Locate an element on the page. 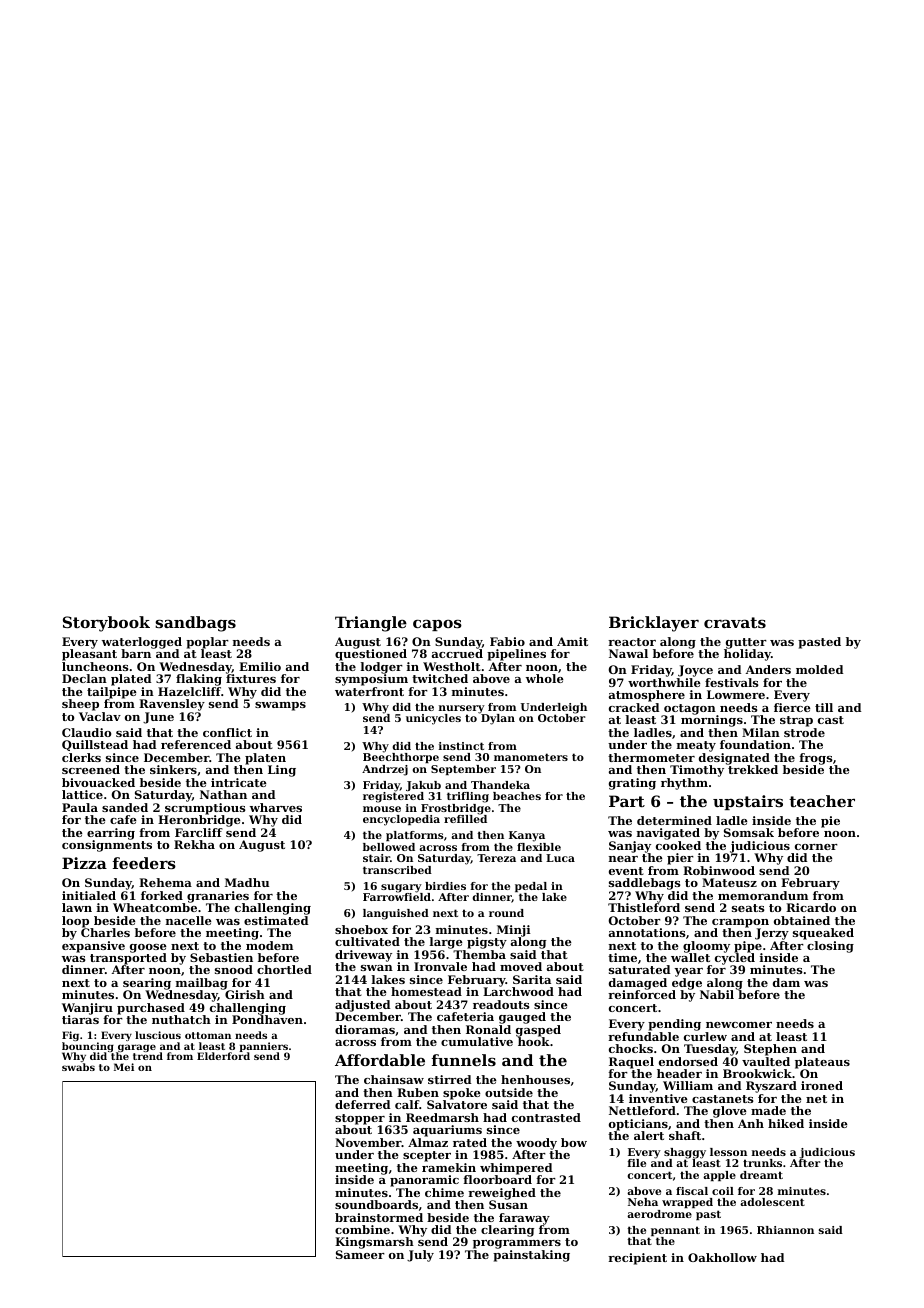 The height and width of the document is (1308, 924). cravats is located at coordinates (735, 622).
